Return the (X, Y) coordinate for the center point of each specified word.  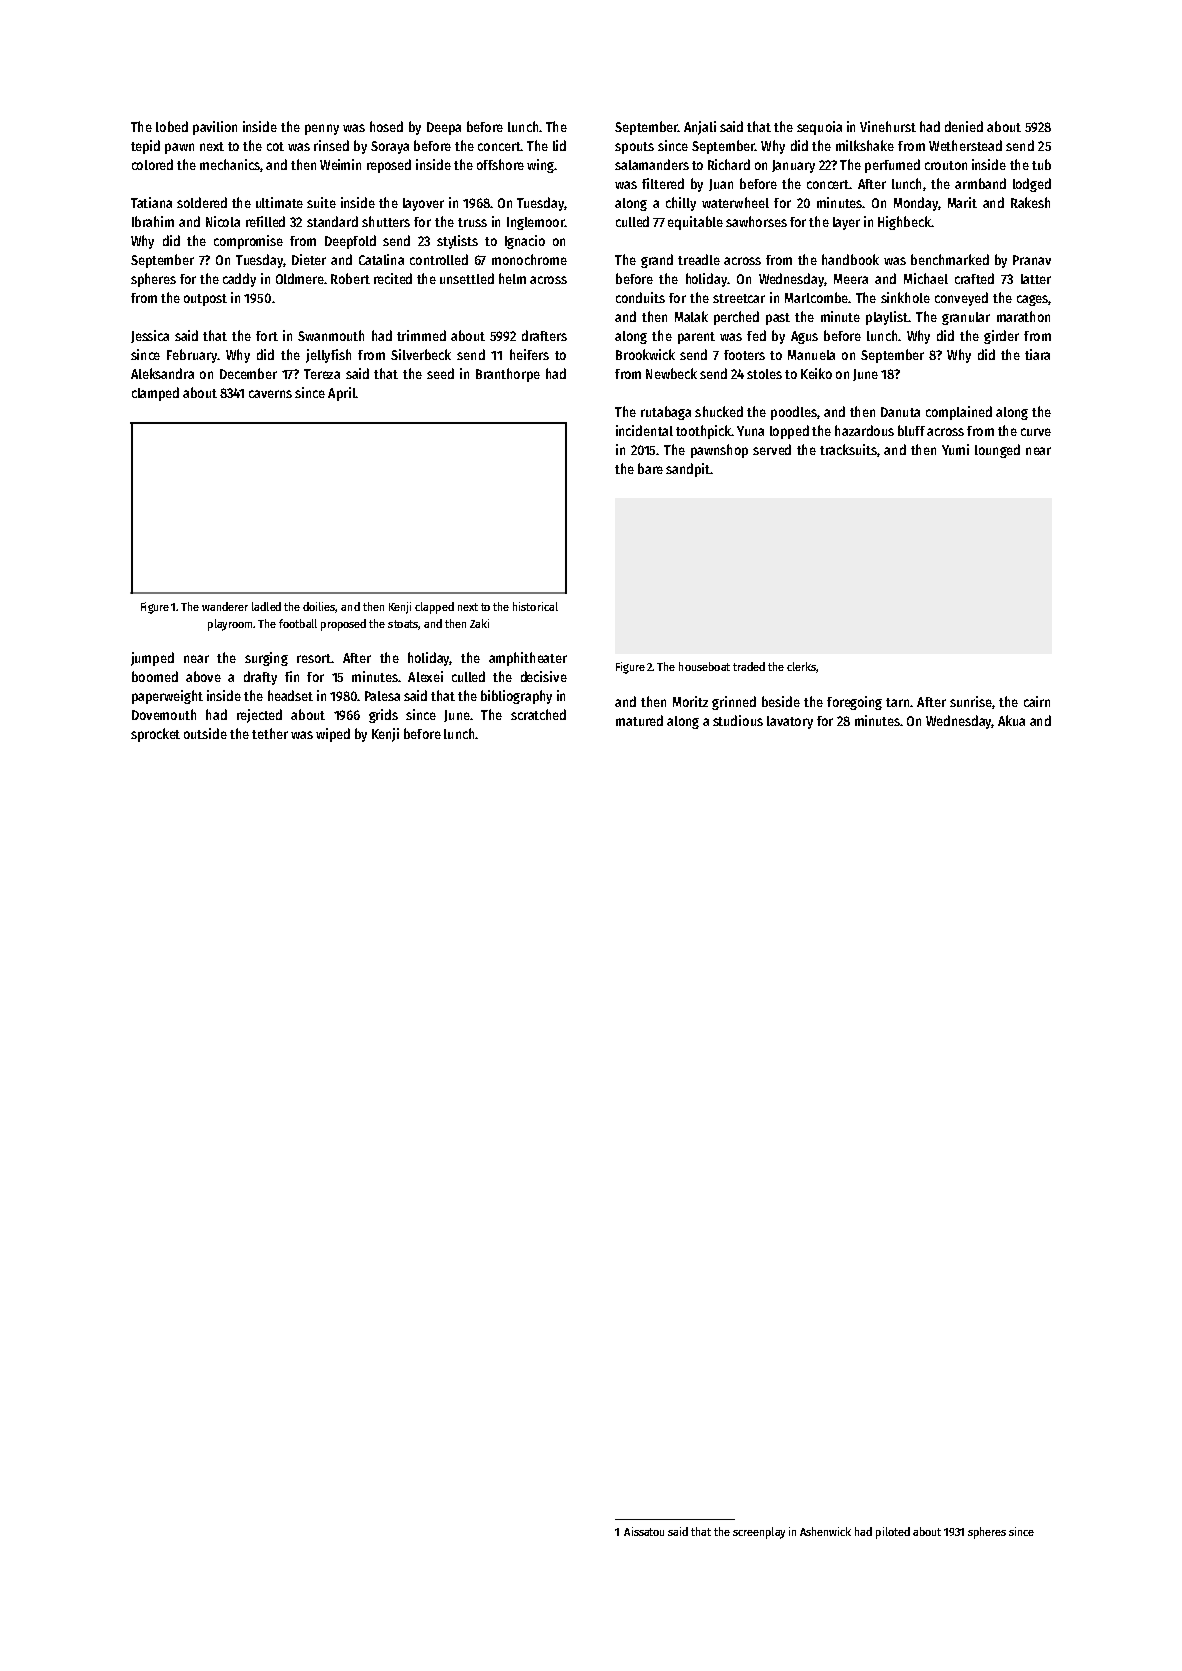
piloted (893, 1533)
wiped (333, 735)
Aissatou (644, 1531)
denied (964, 126)
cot (275, 146)
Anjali (700, 128)
